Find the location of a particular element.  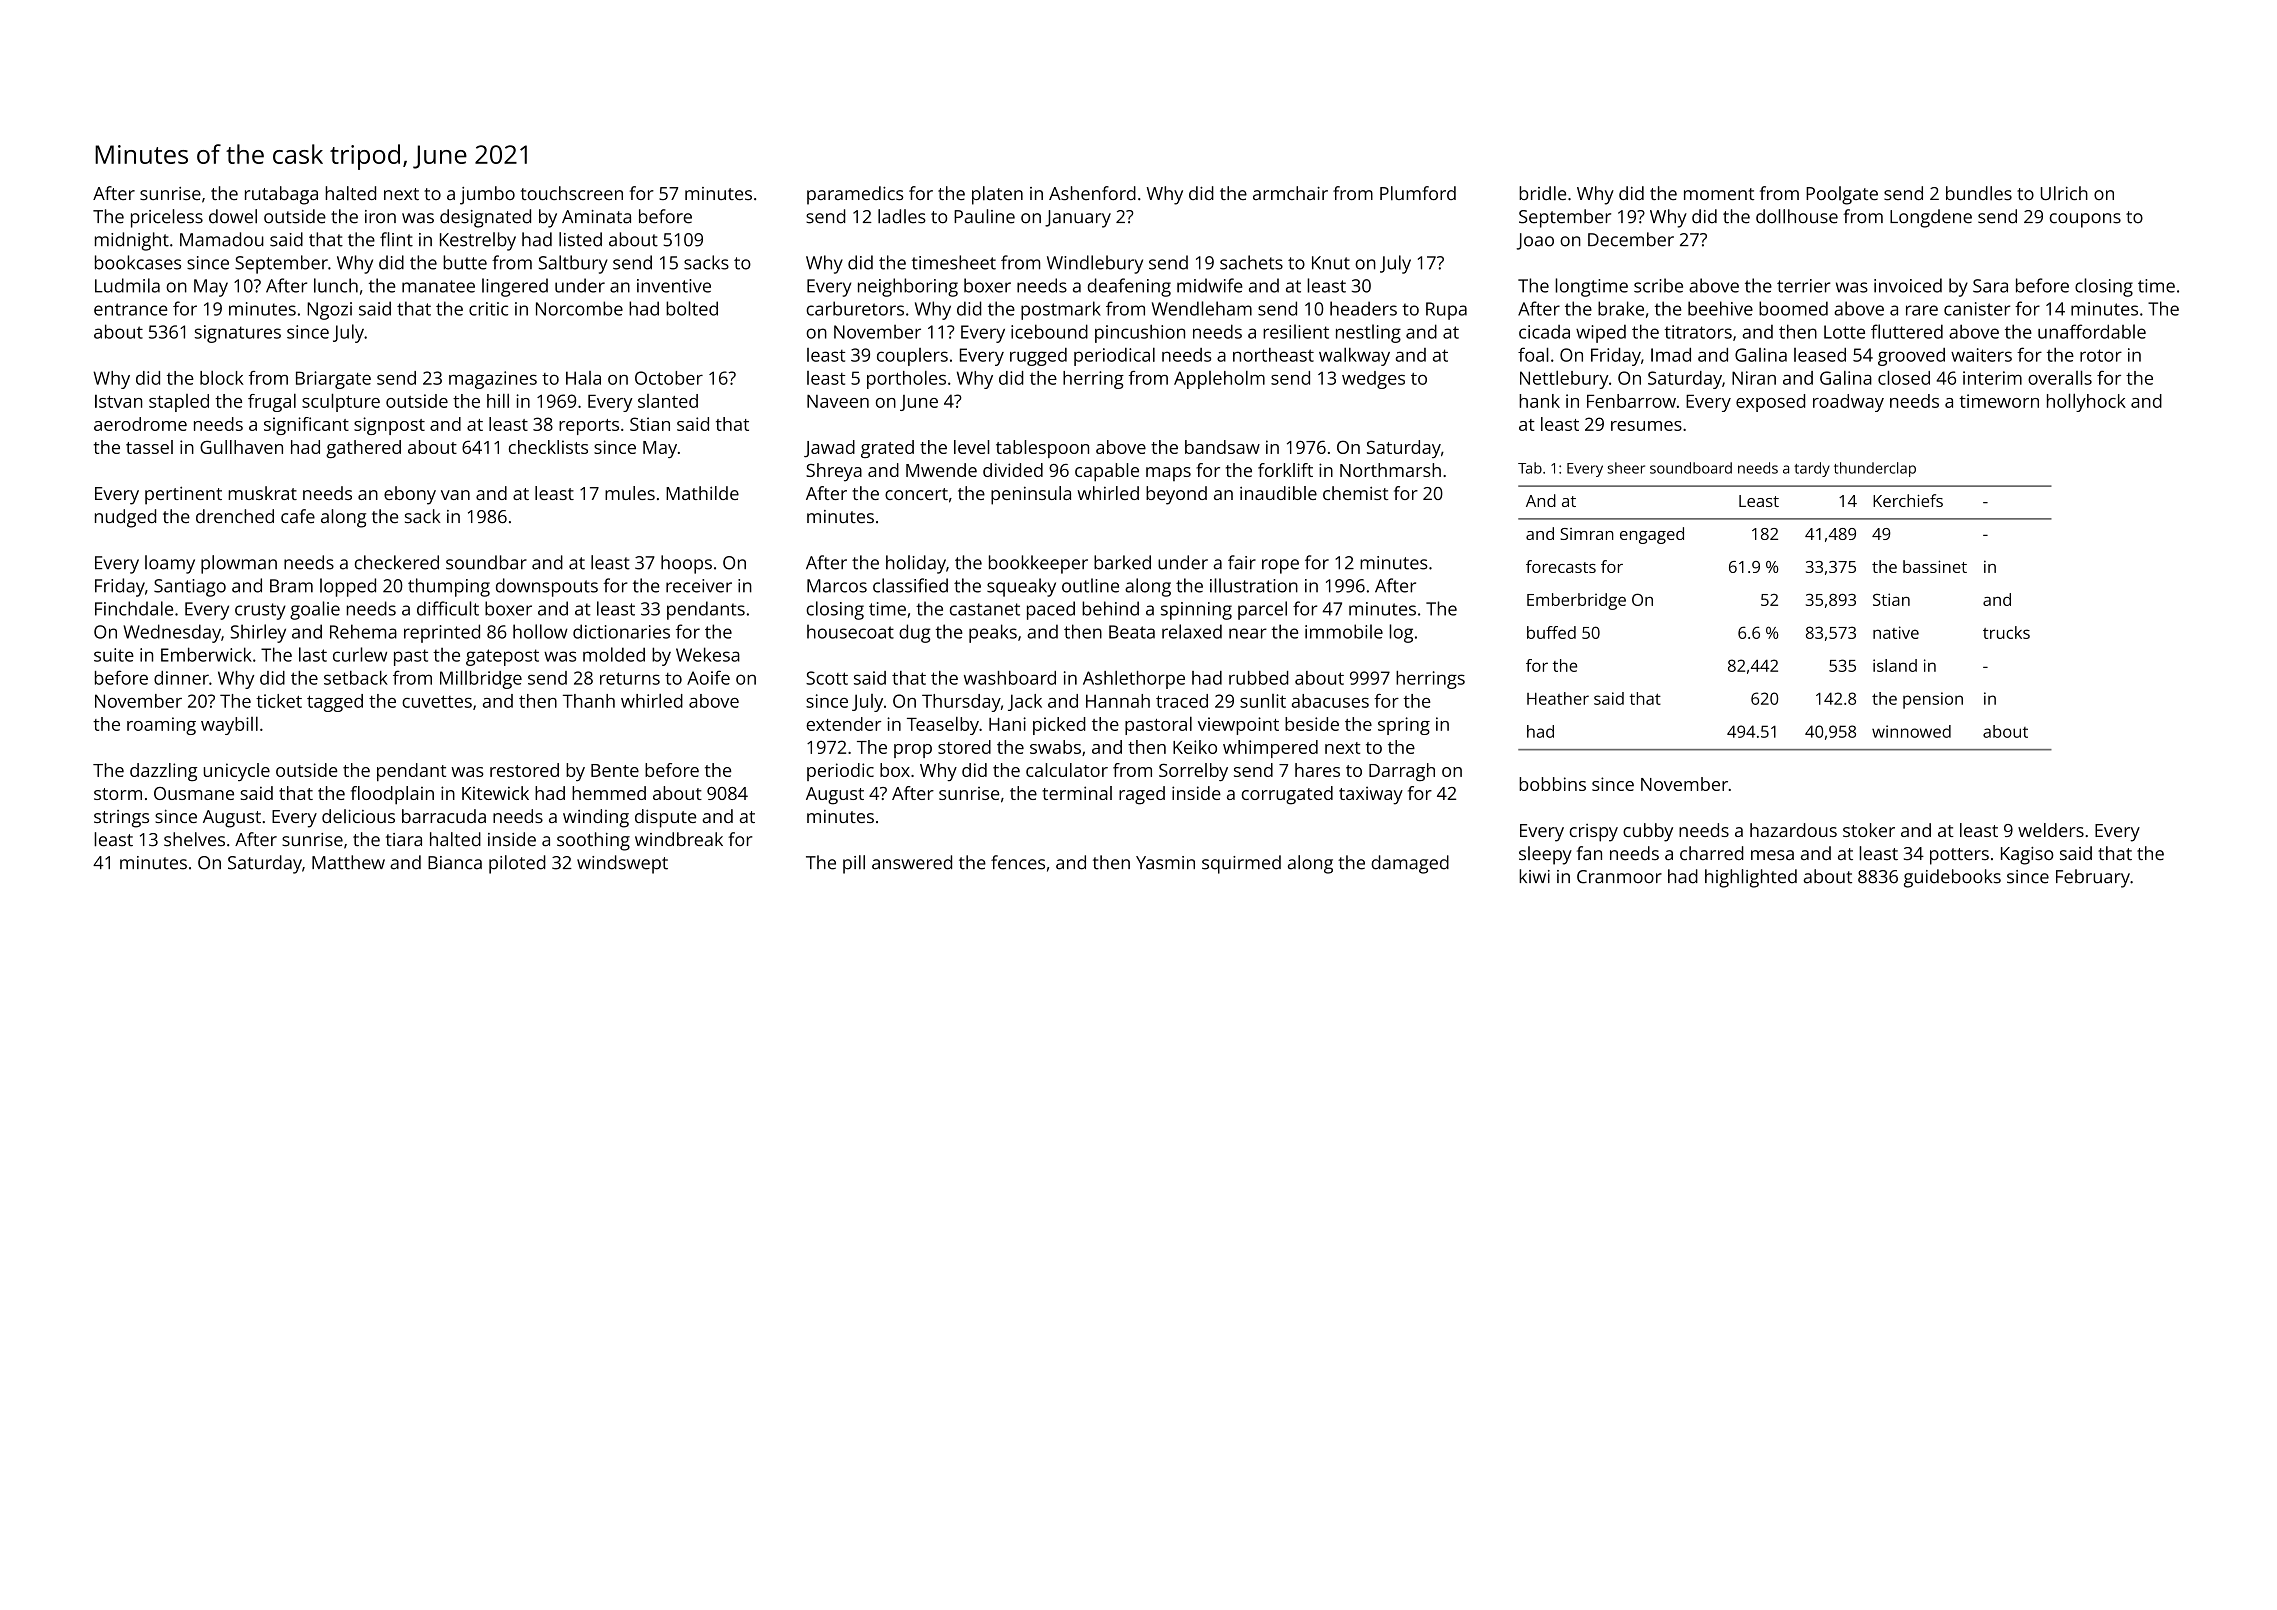

native is located at coordinates (1896, 632).
